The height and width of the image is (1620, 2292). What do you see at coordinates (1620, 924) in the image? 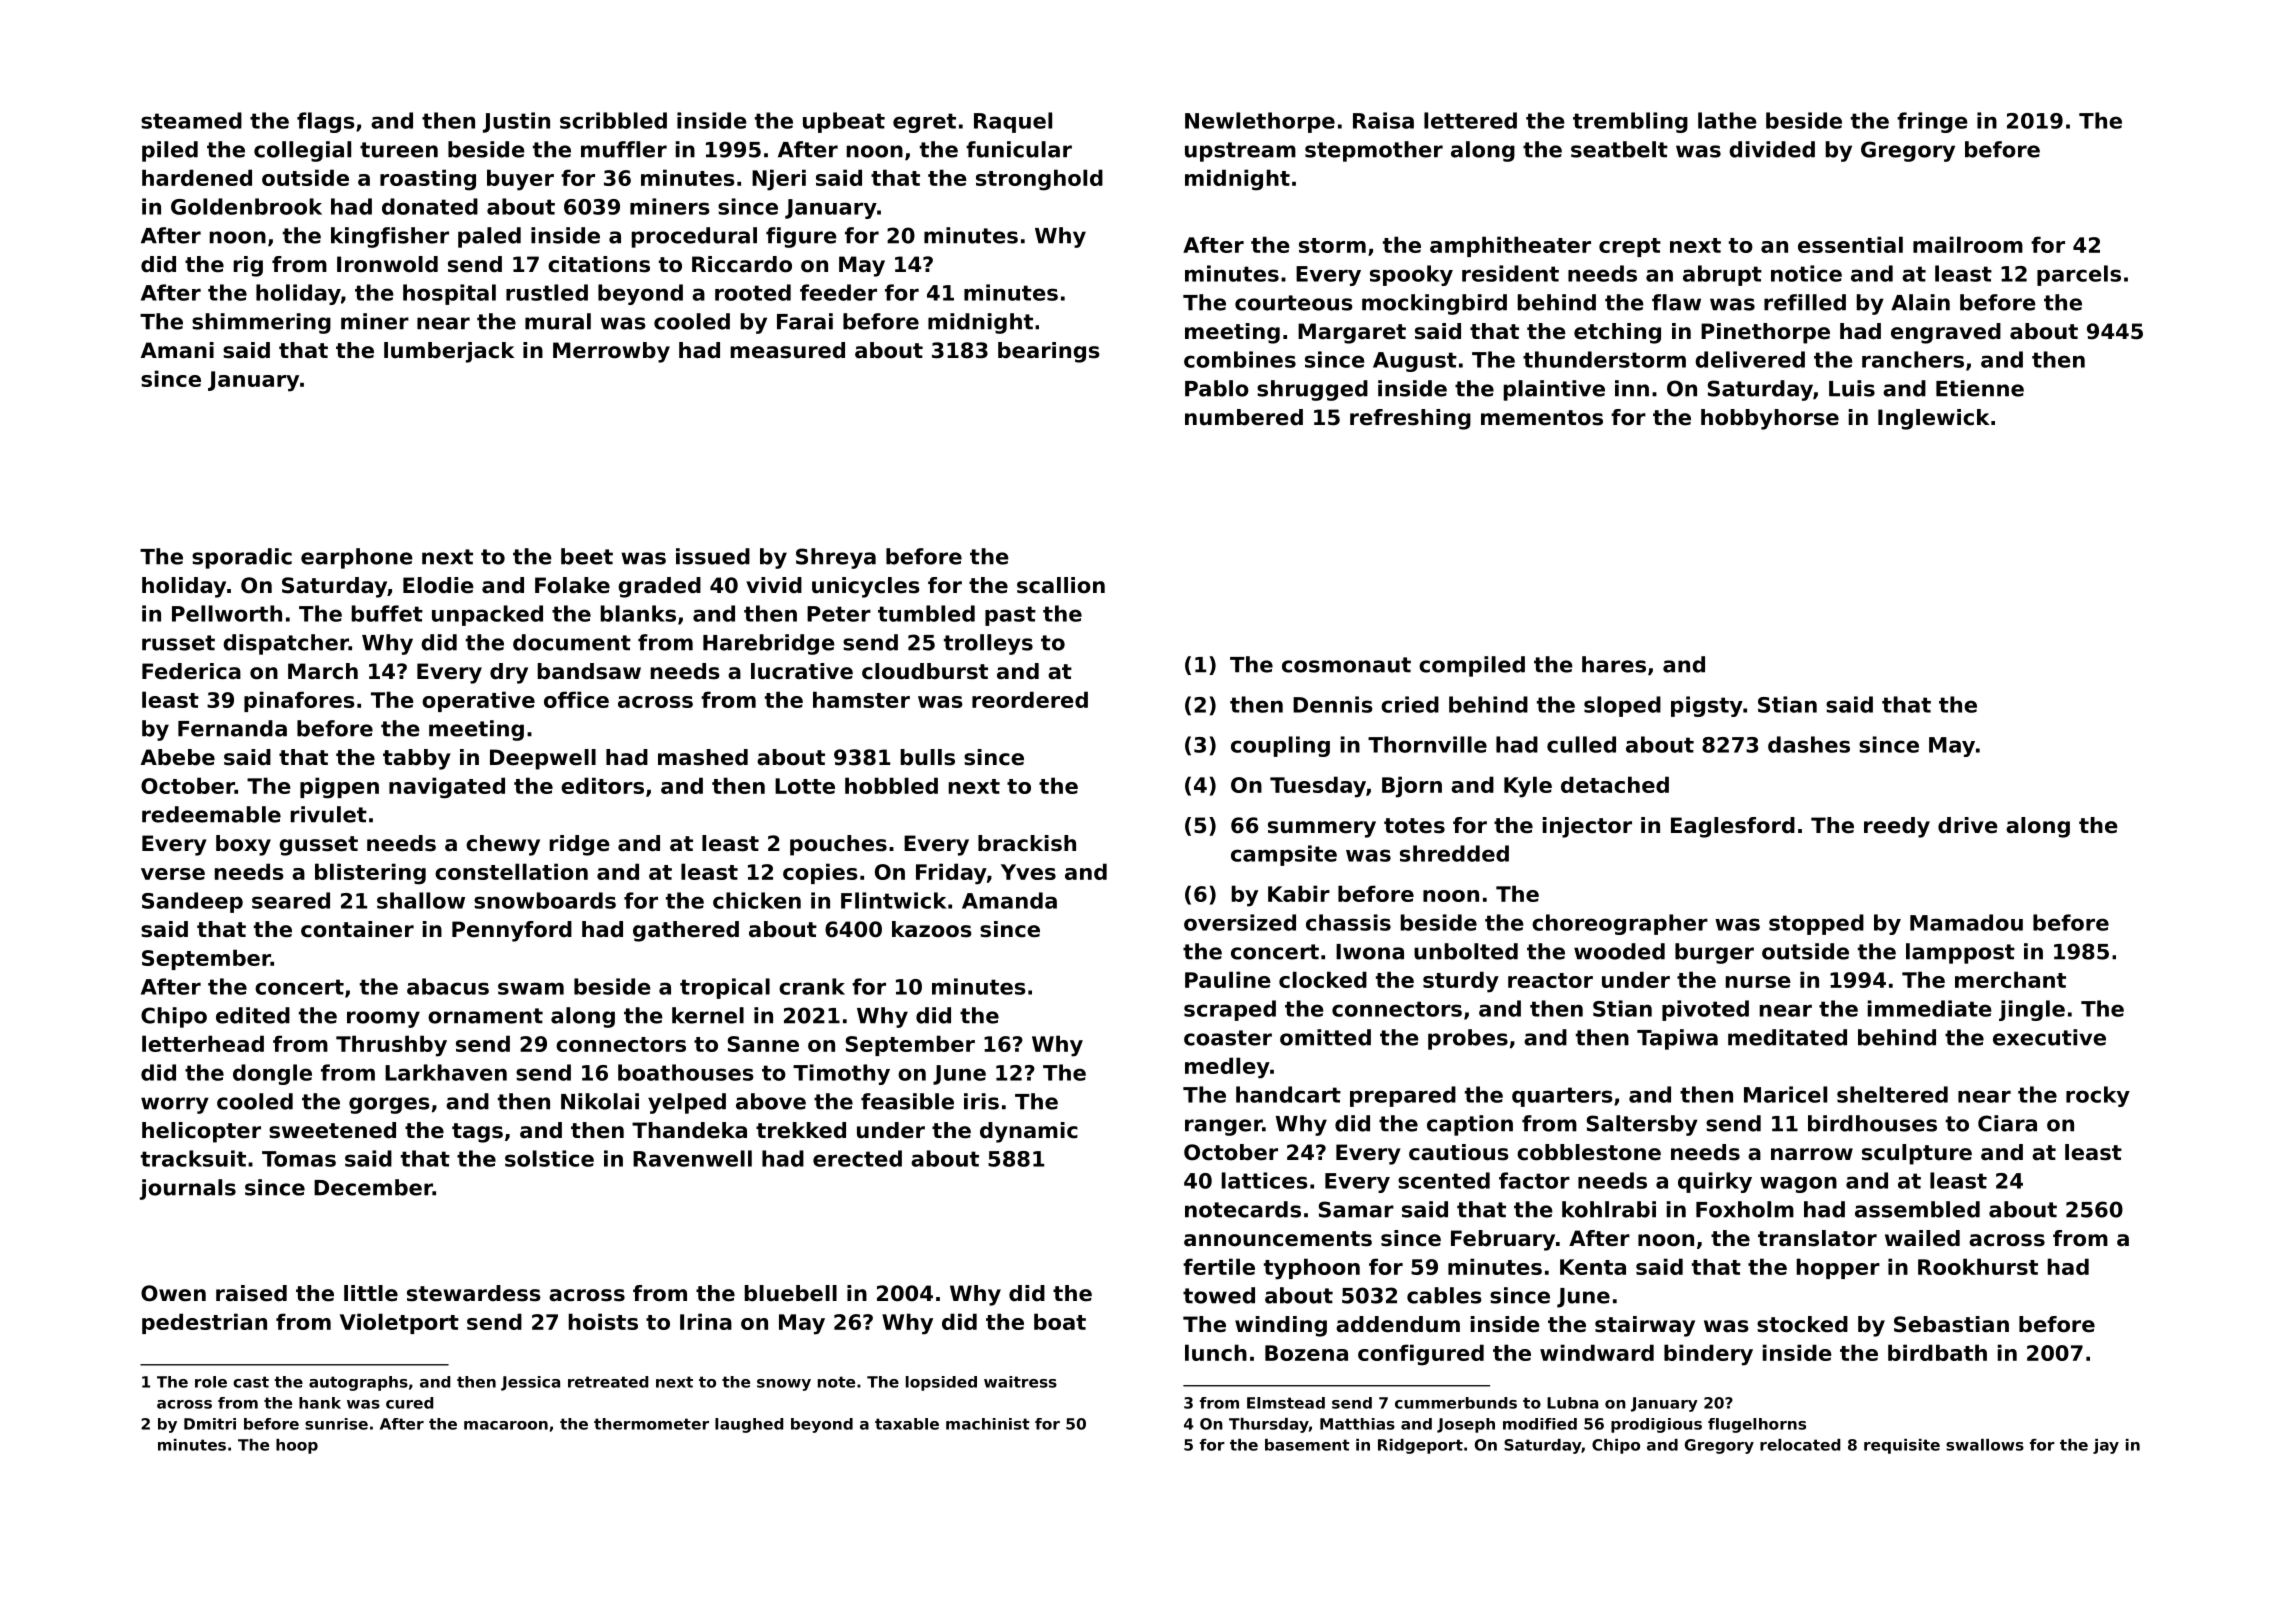
I see `choreographer` at bounding box center [1620, 924].
